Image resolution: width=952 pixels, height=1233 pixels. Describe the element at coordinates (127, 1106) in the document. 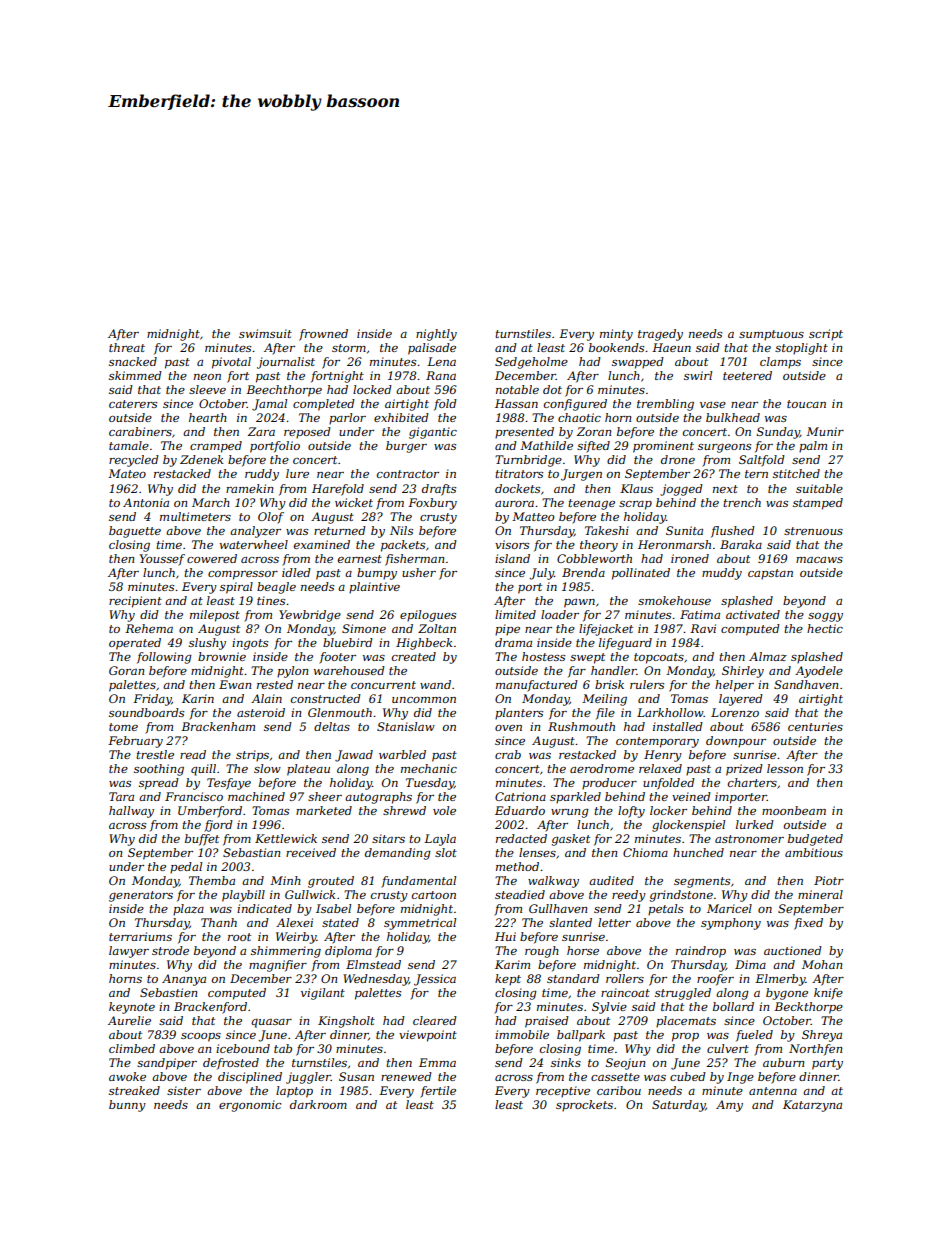

I see `bunny` at that location.
